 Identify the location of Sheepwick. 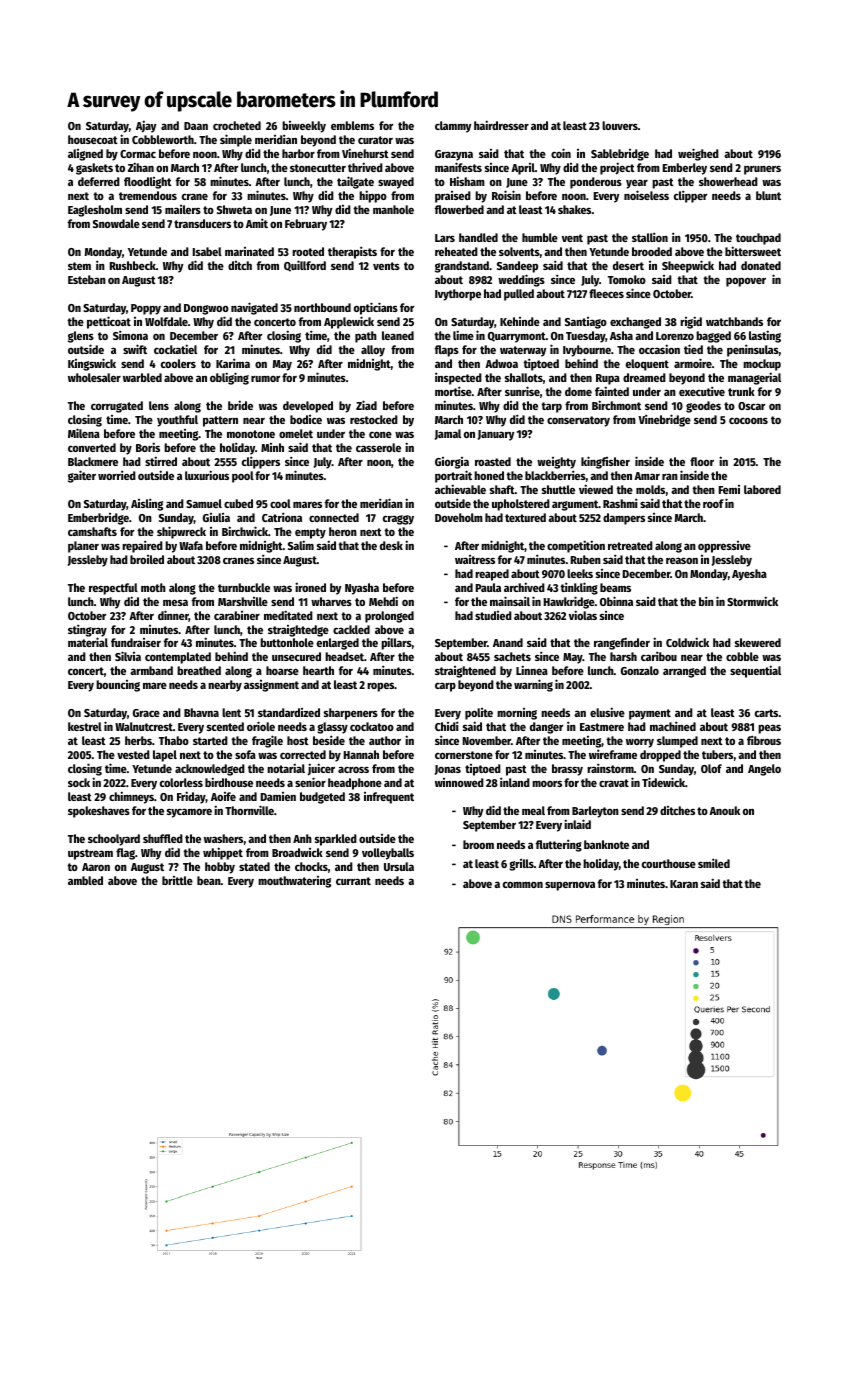
(688, 266).
